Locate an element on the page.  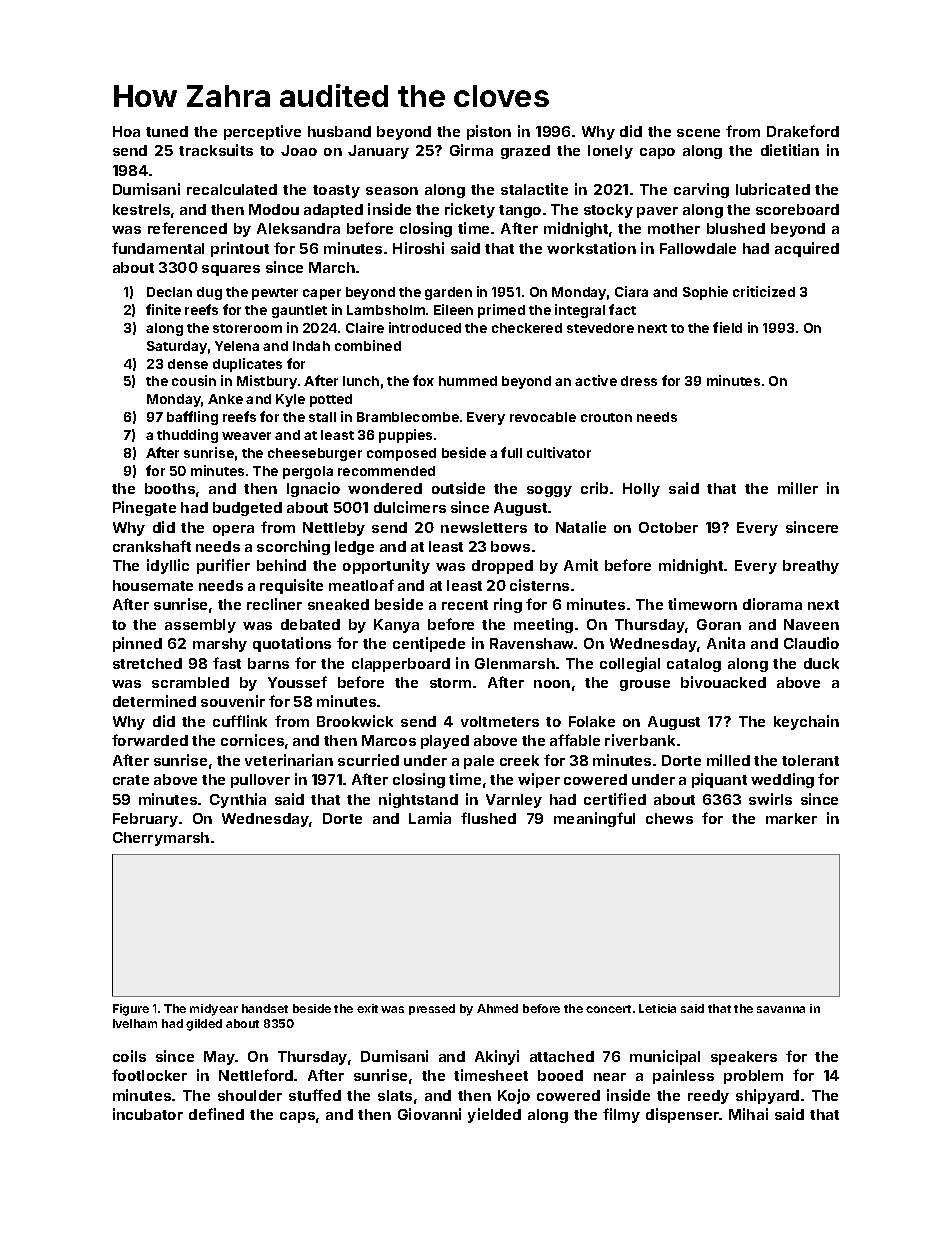
filmy is located at coordinates (621, 1115).
